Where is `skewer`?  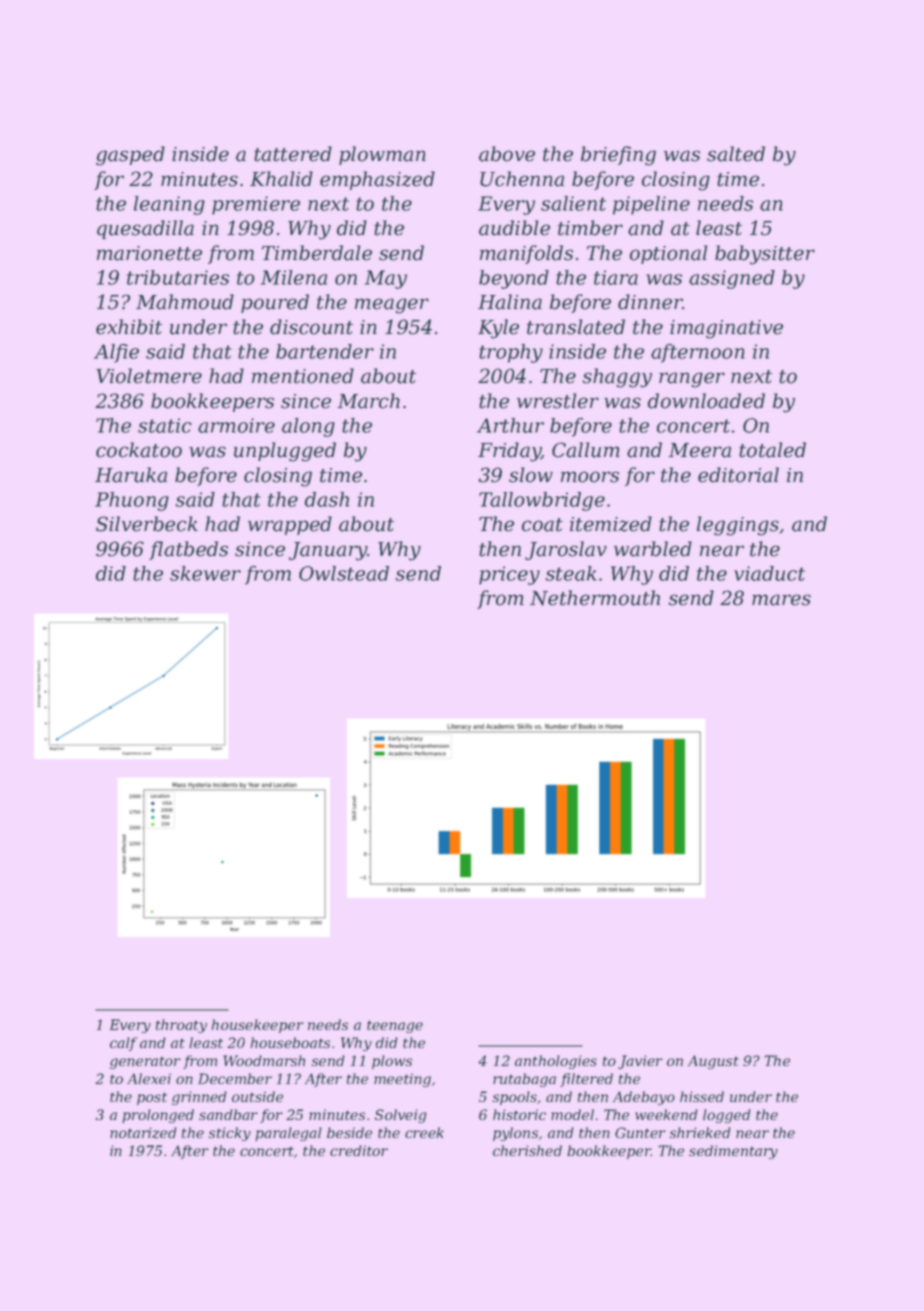
skewer is located at coordinates (205, 573).
